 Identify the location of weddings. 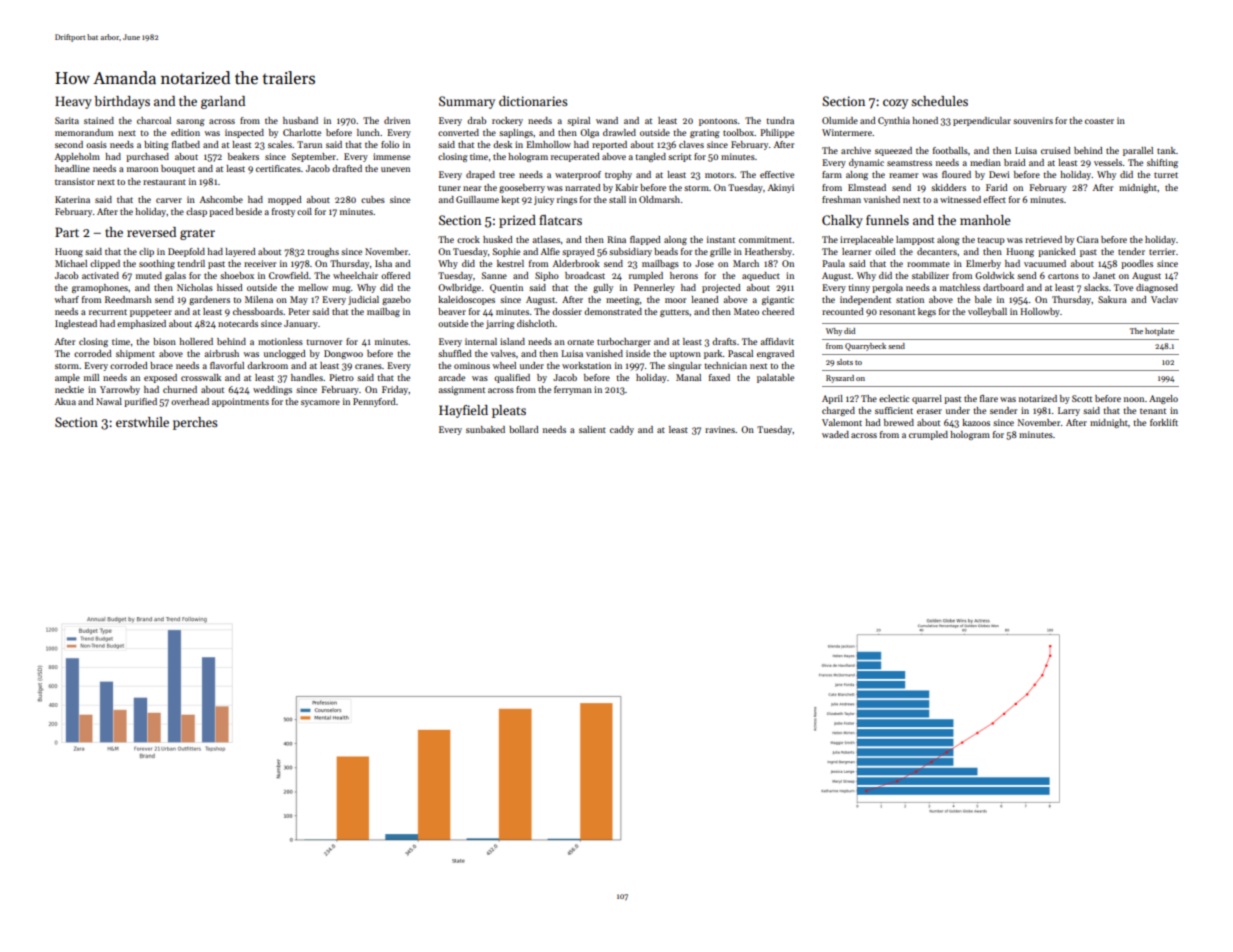
(272, 390).
